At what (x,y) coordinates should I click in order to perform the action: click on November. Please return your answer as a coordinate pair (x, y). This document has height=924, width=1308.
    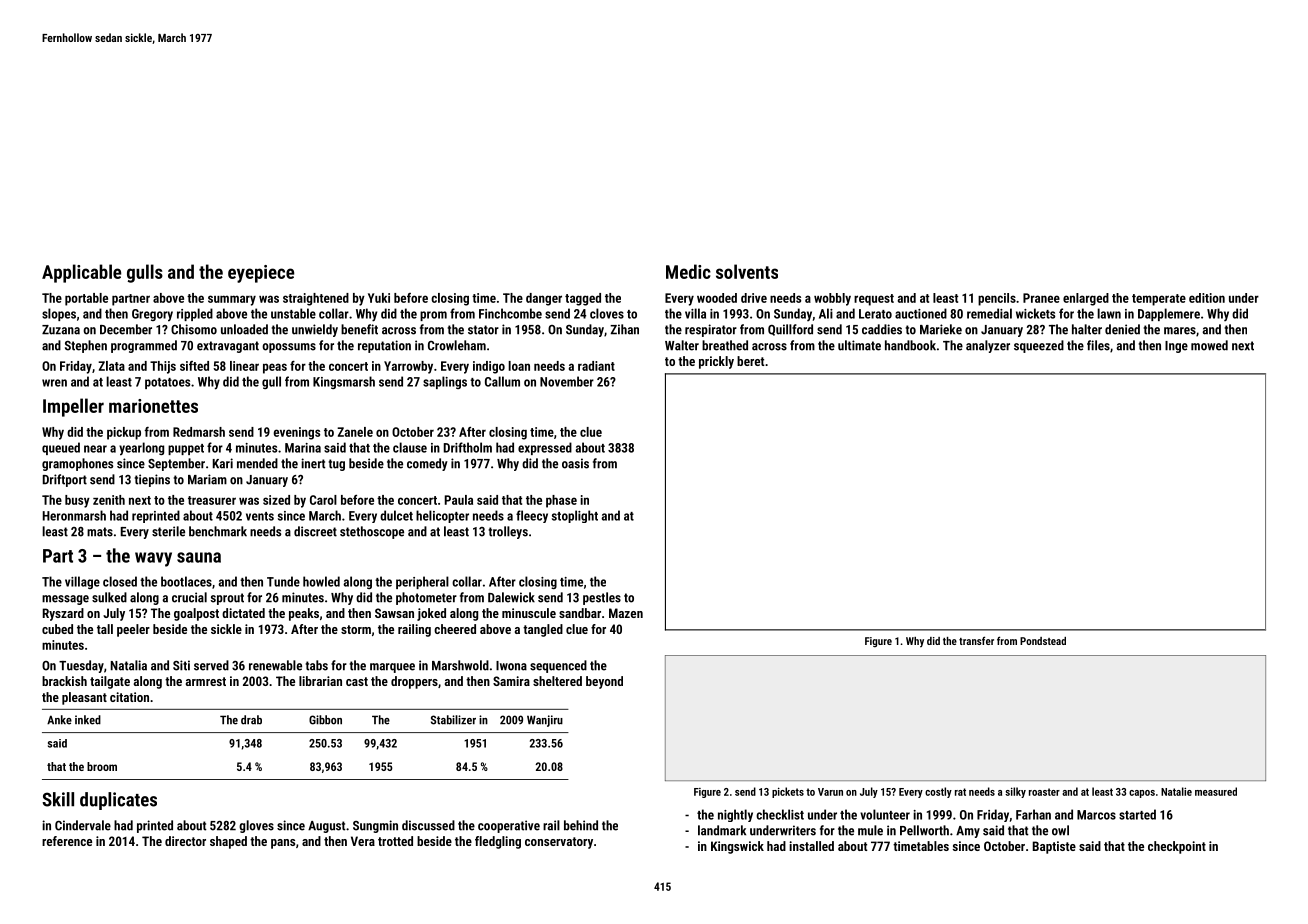
    Looking at the image, I should click on (567, 381).
